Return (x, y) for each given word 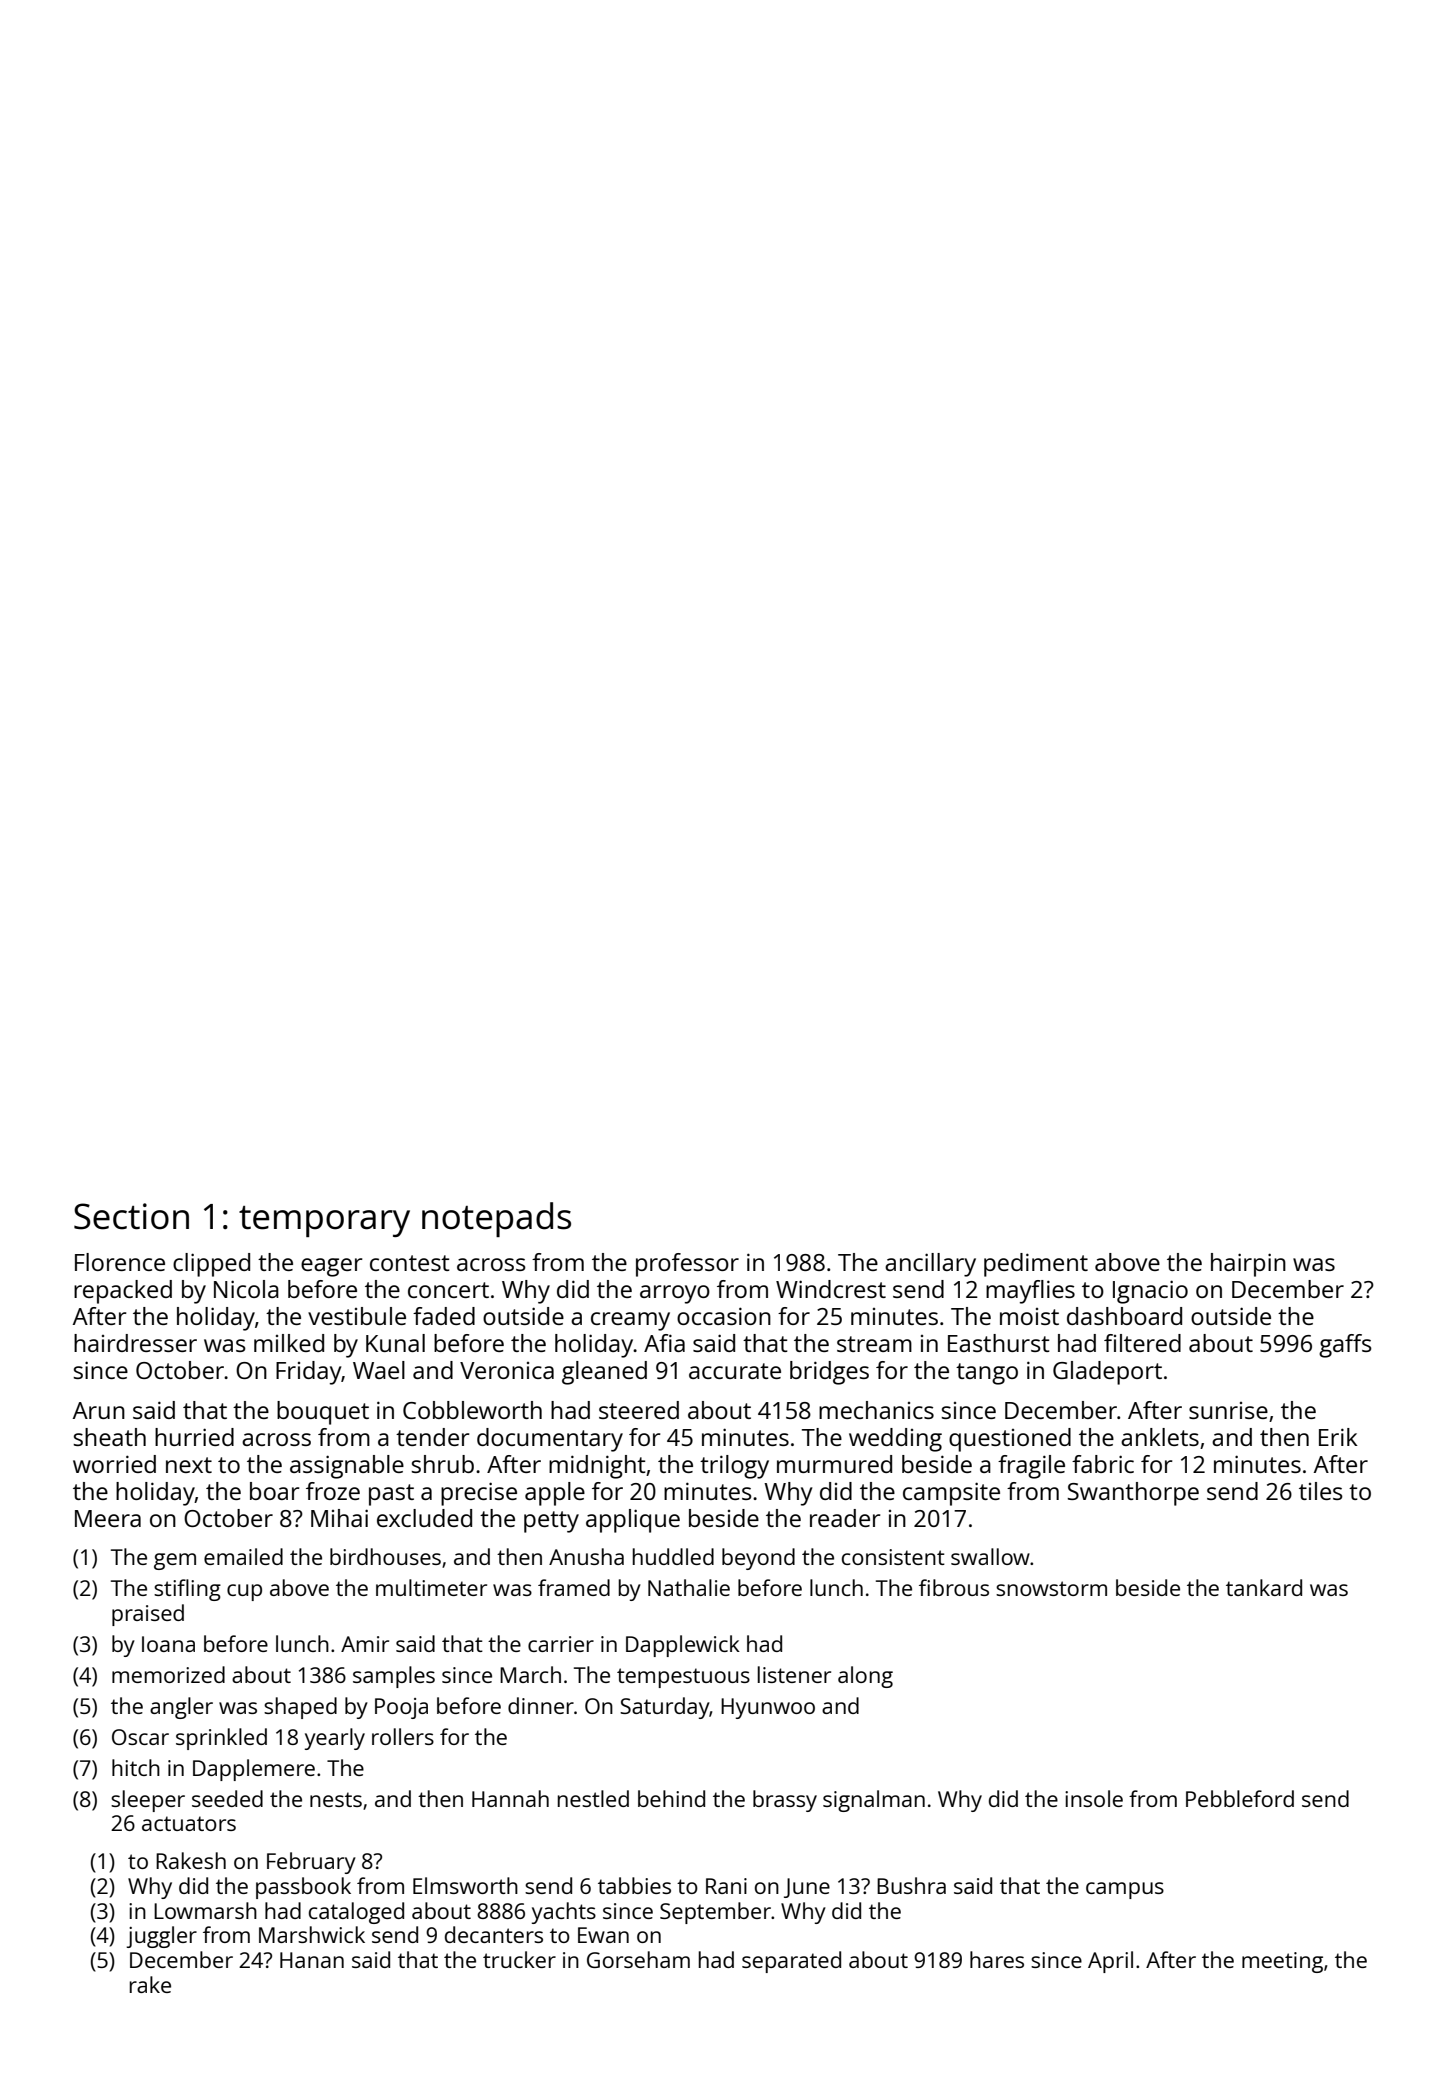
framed (574, 1587)
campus (1125, 1890)
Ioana (168, 1644)
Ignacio (1150, 1292)
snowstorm (1051, 1588)
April (1110, 1962)
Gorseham (638, 1959)
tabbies (634, 1885)
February (311, 1863)
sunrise (1228, 1410)
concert (448, 1290)
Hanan (312, 1960)
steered (639, 1410)
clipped (211, 1265)
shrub (443, 1464)
